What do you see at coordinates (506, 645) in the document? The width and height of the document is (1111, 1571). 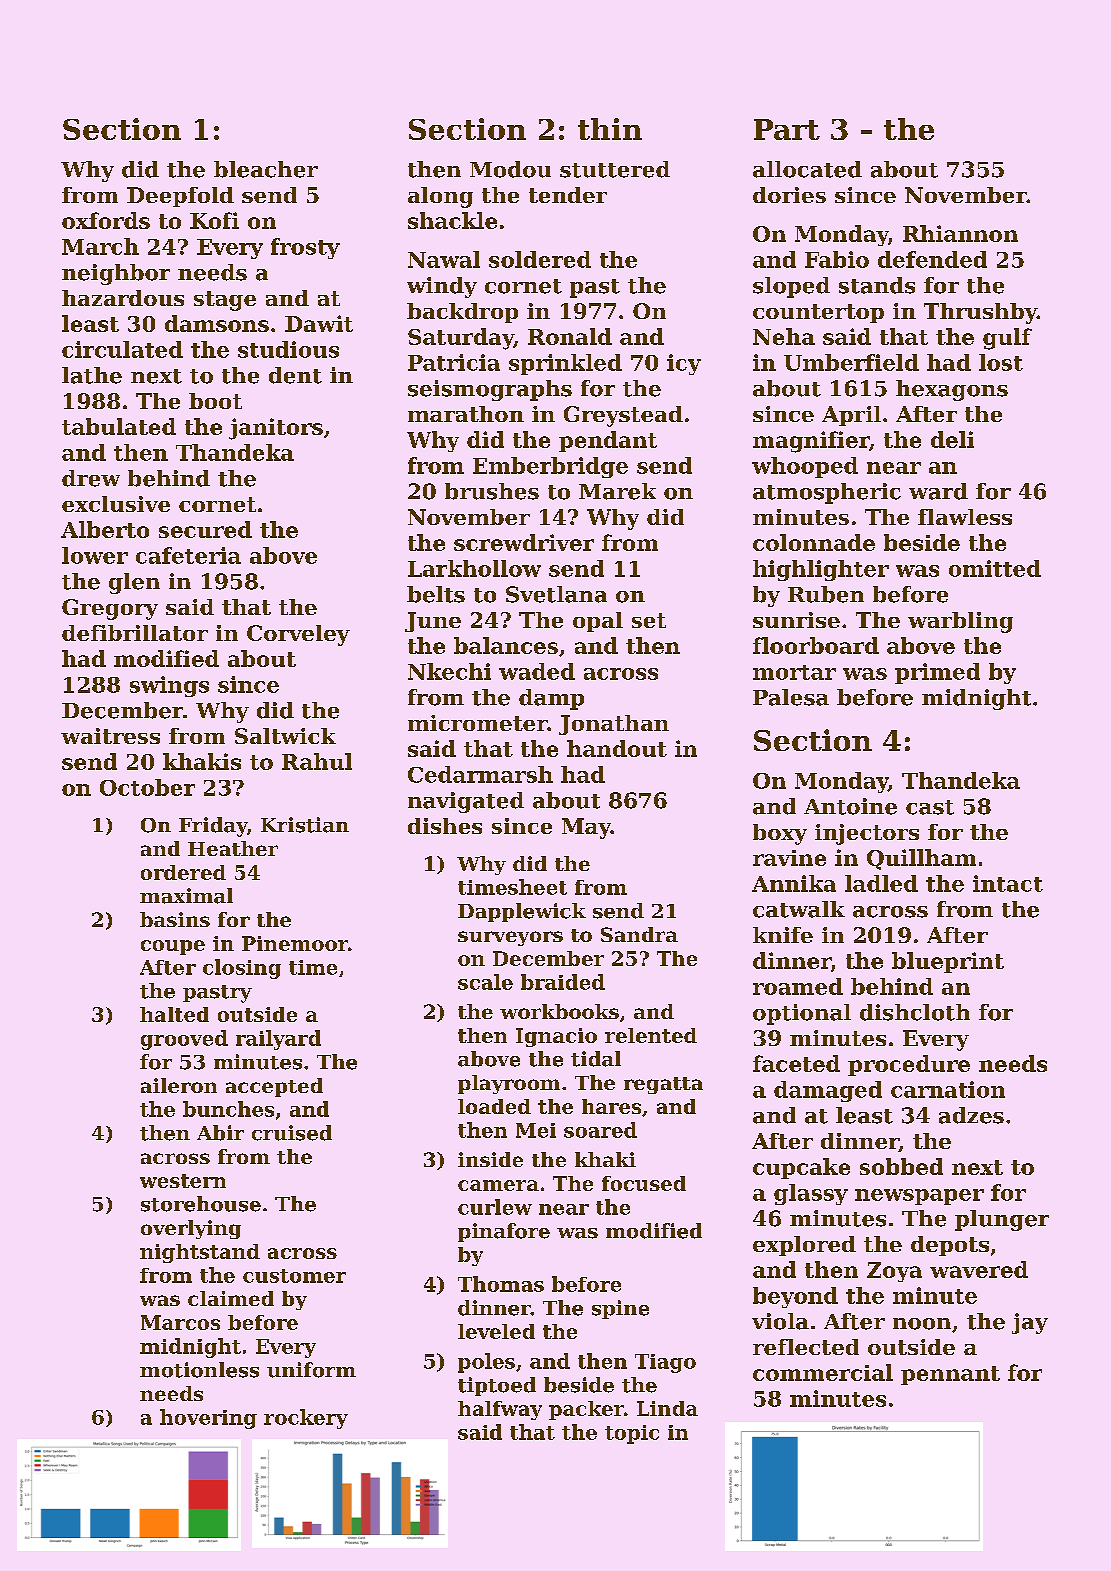 I see `balances` at bounding box center [506, 645].
